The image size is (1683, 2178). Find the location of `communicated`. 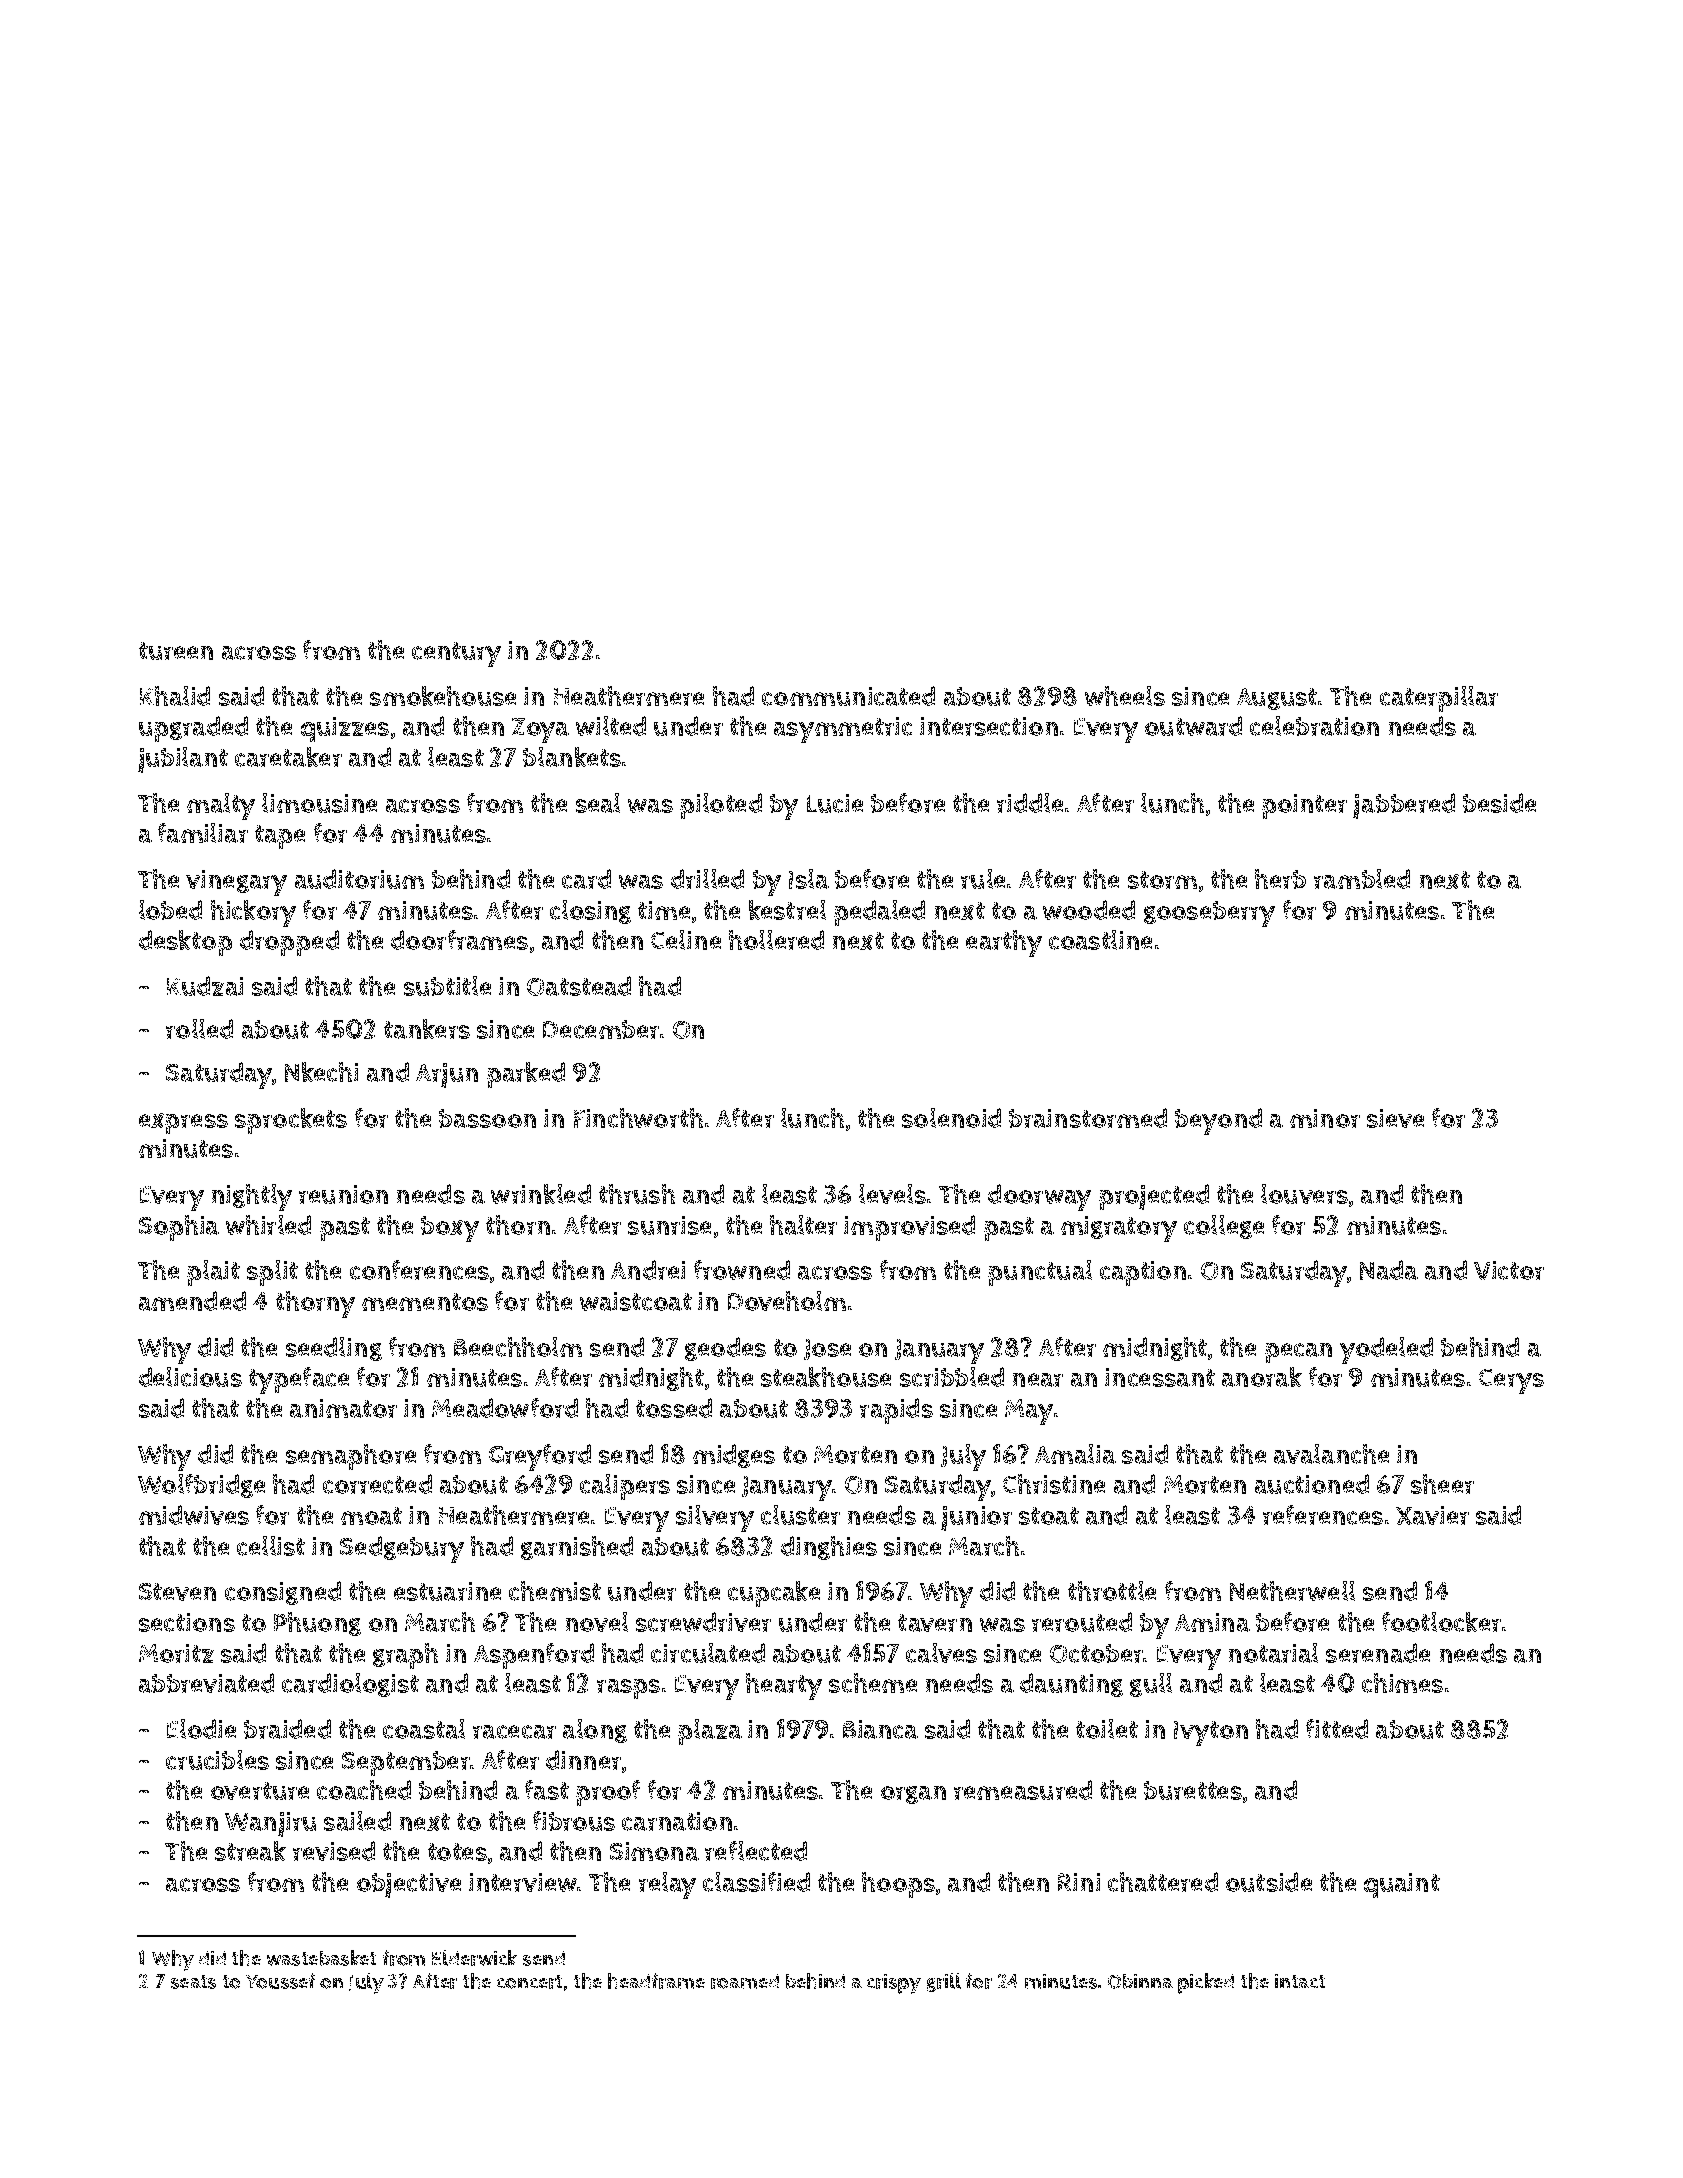

communicated is located at coordinates (848, 696).
